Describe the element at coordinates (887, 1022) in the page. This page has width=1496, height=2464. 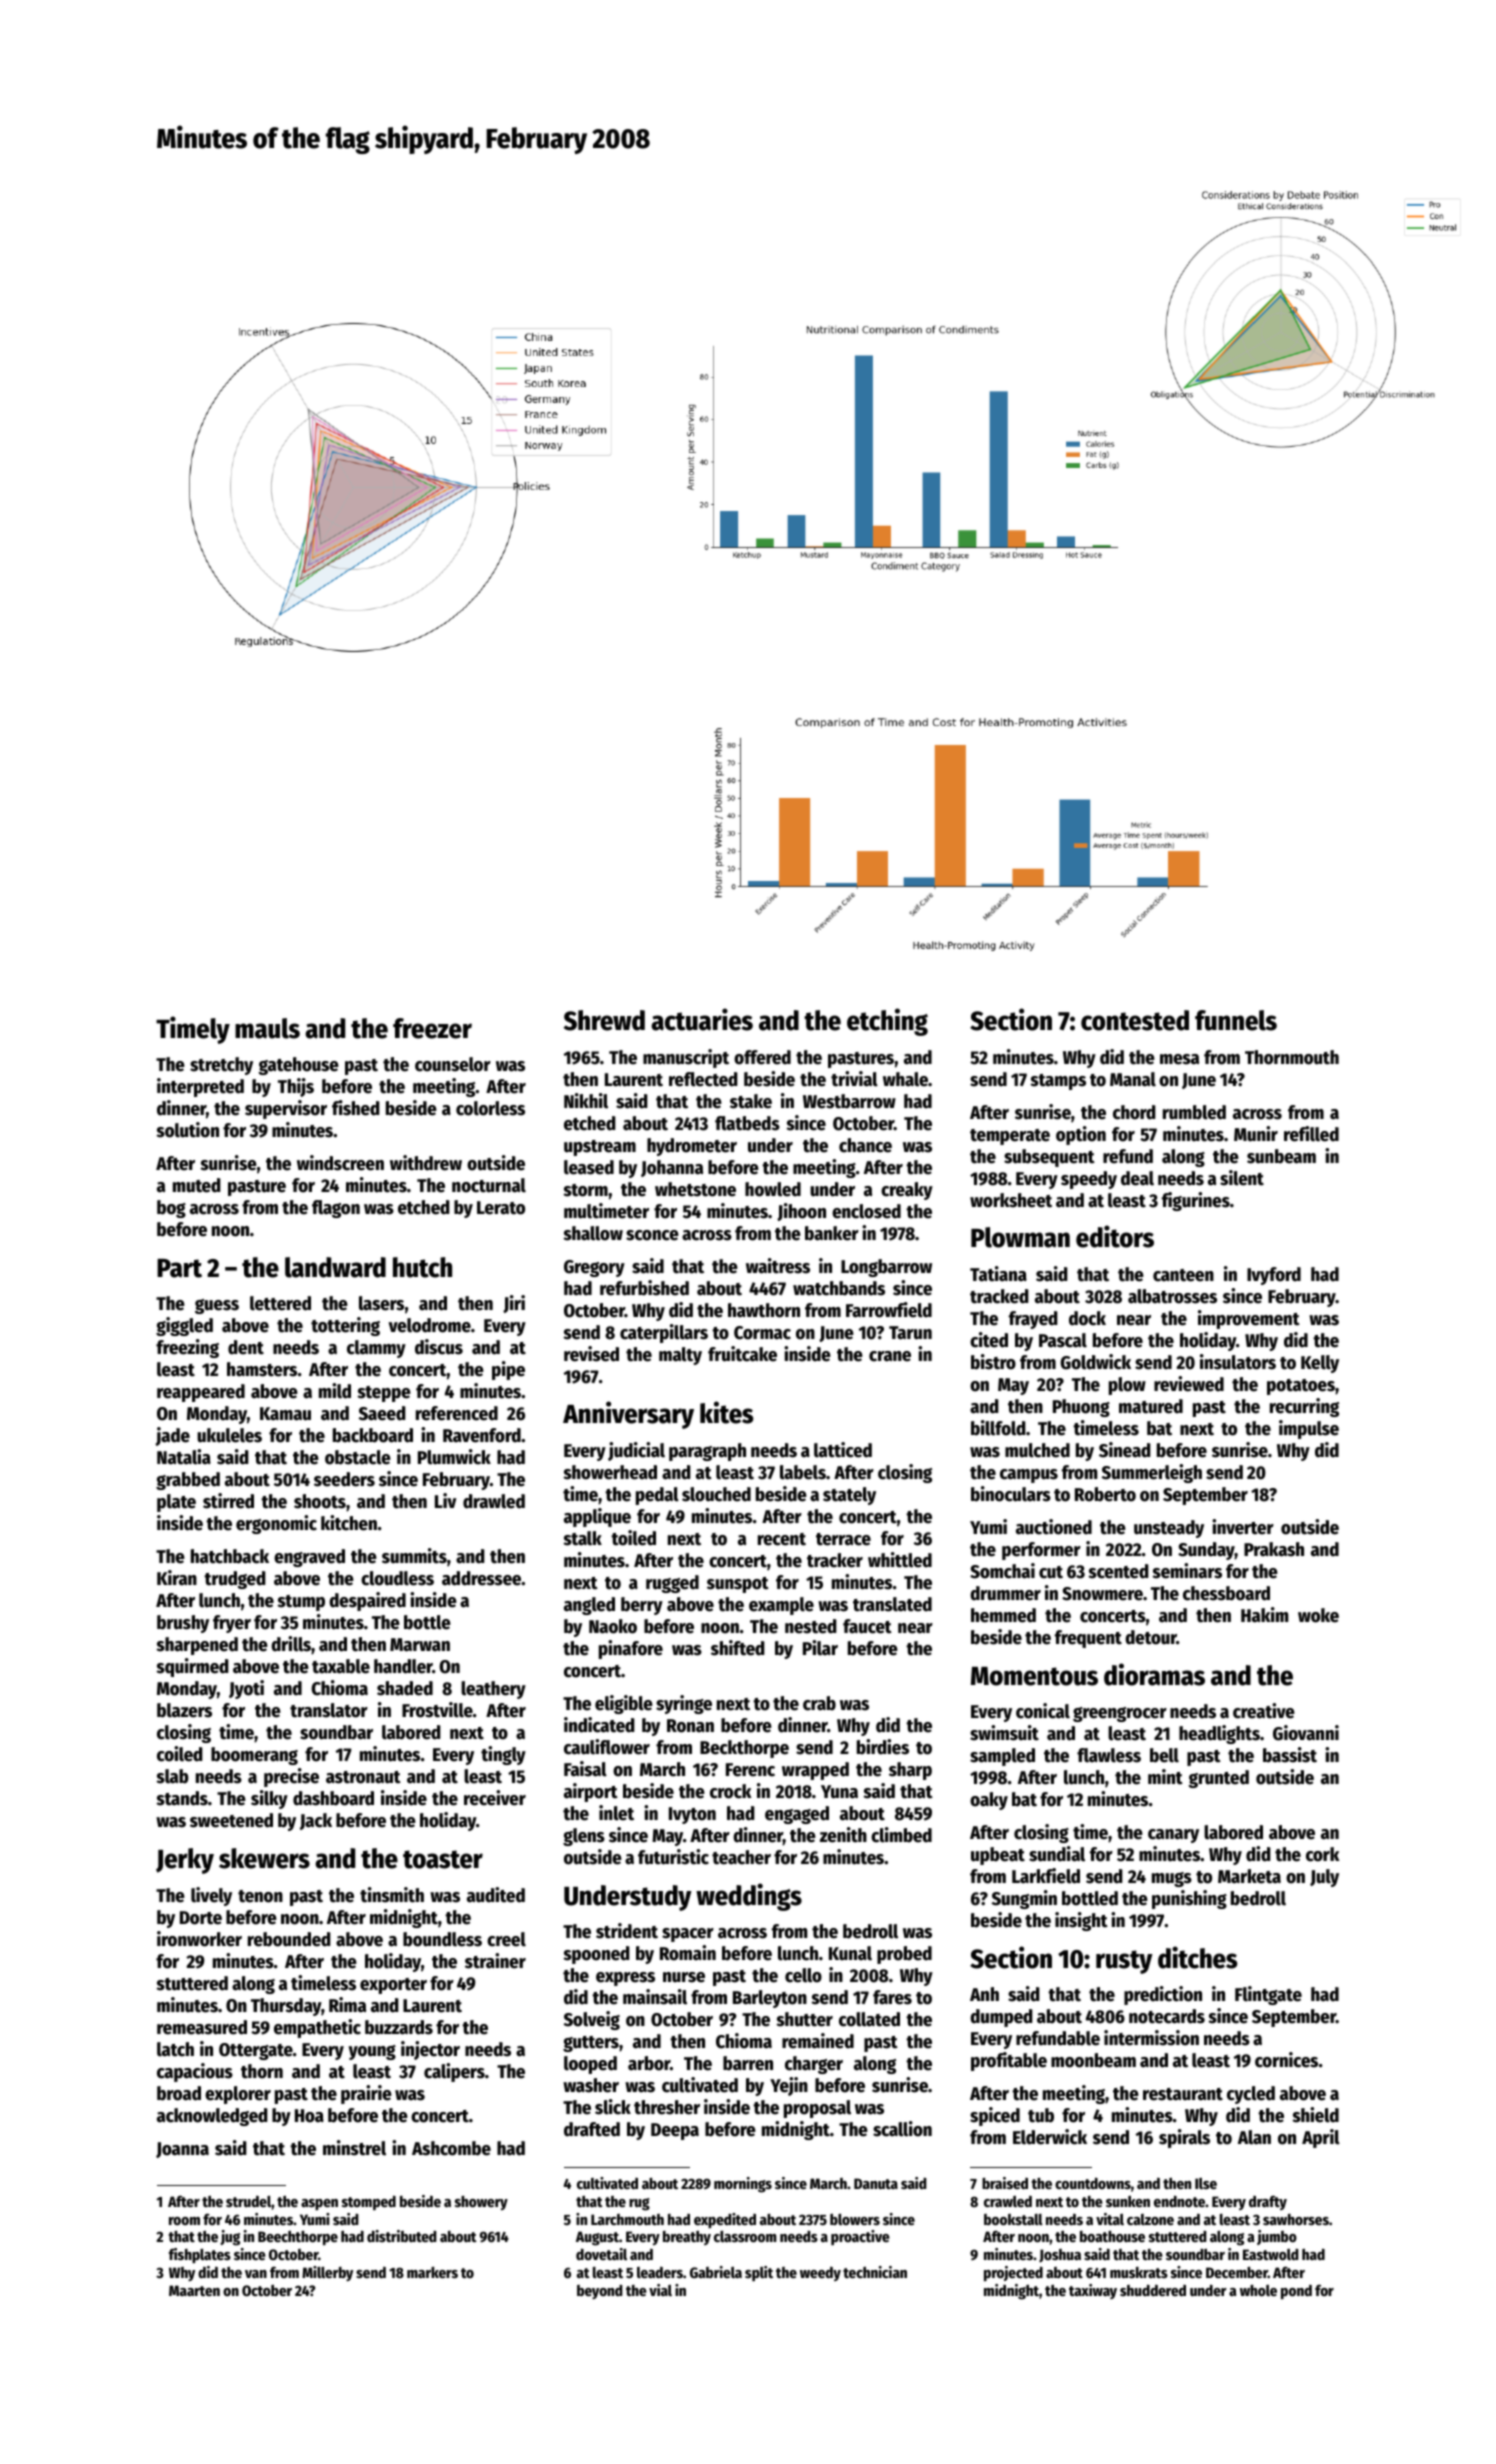
I see `etching` at that location.
